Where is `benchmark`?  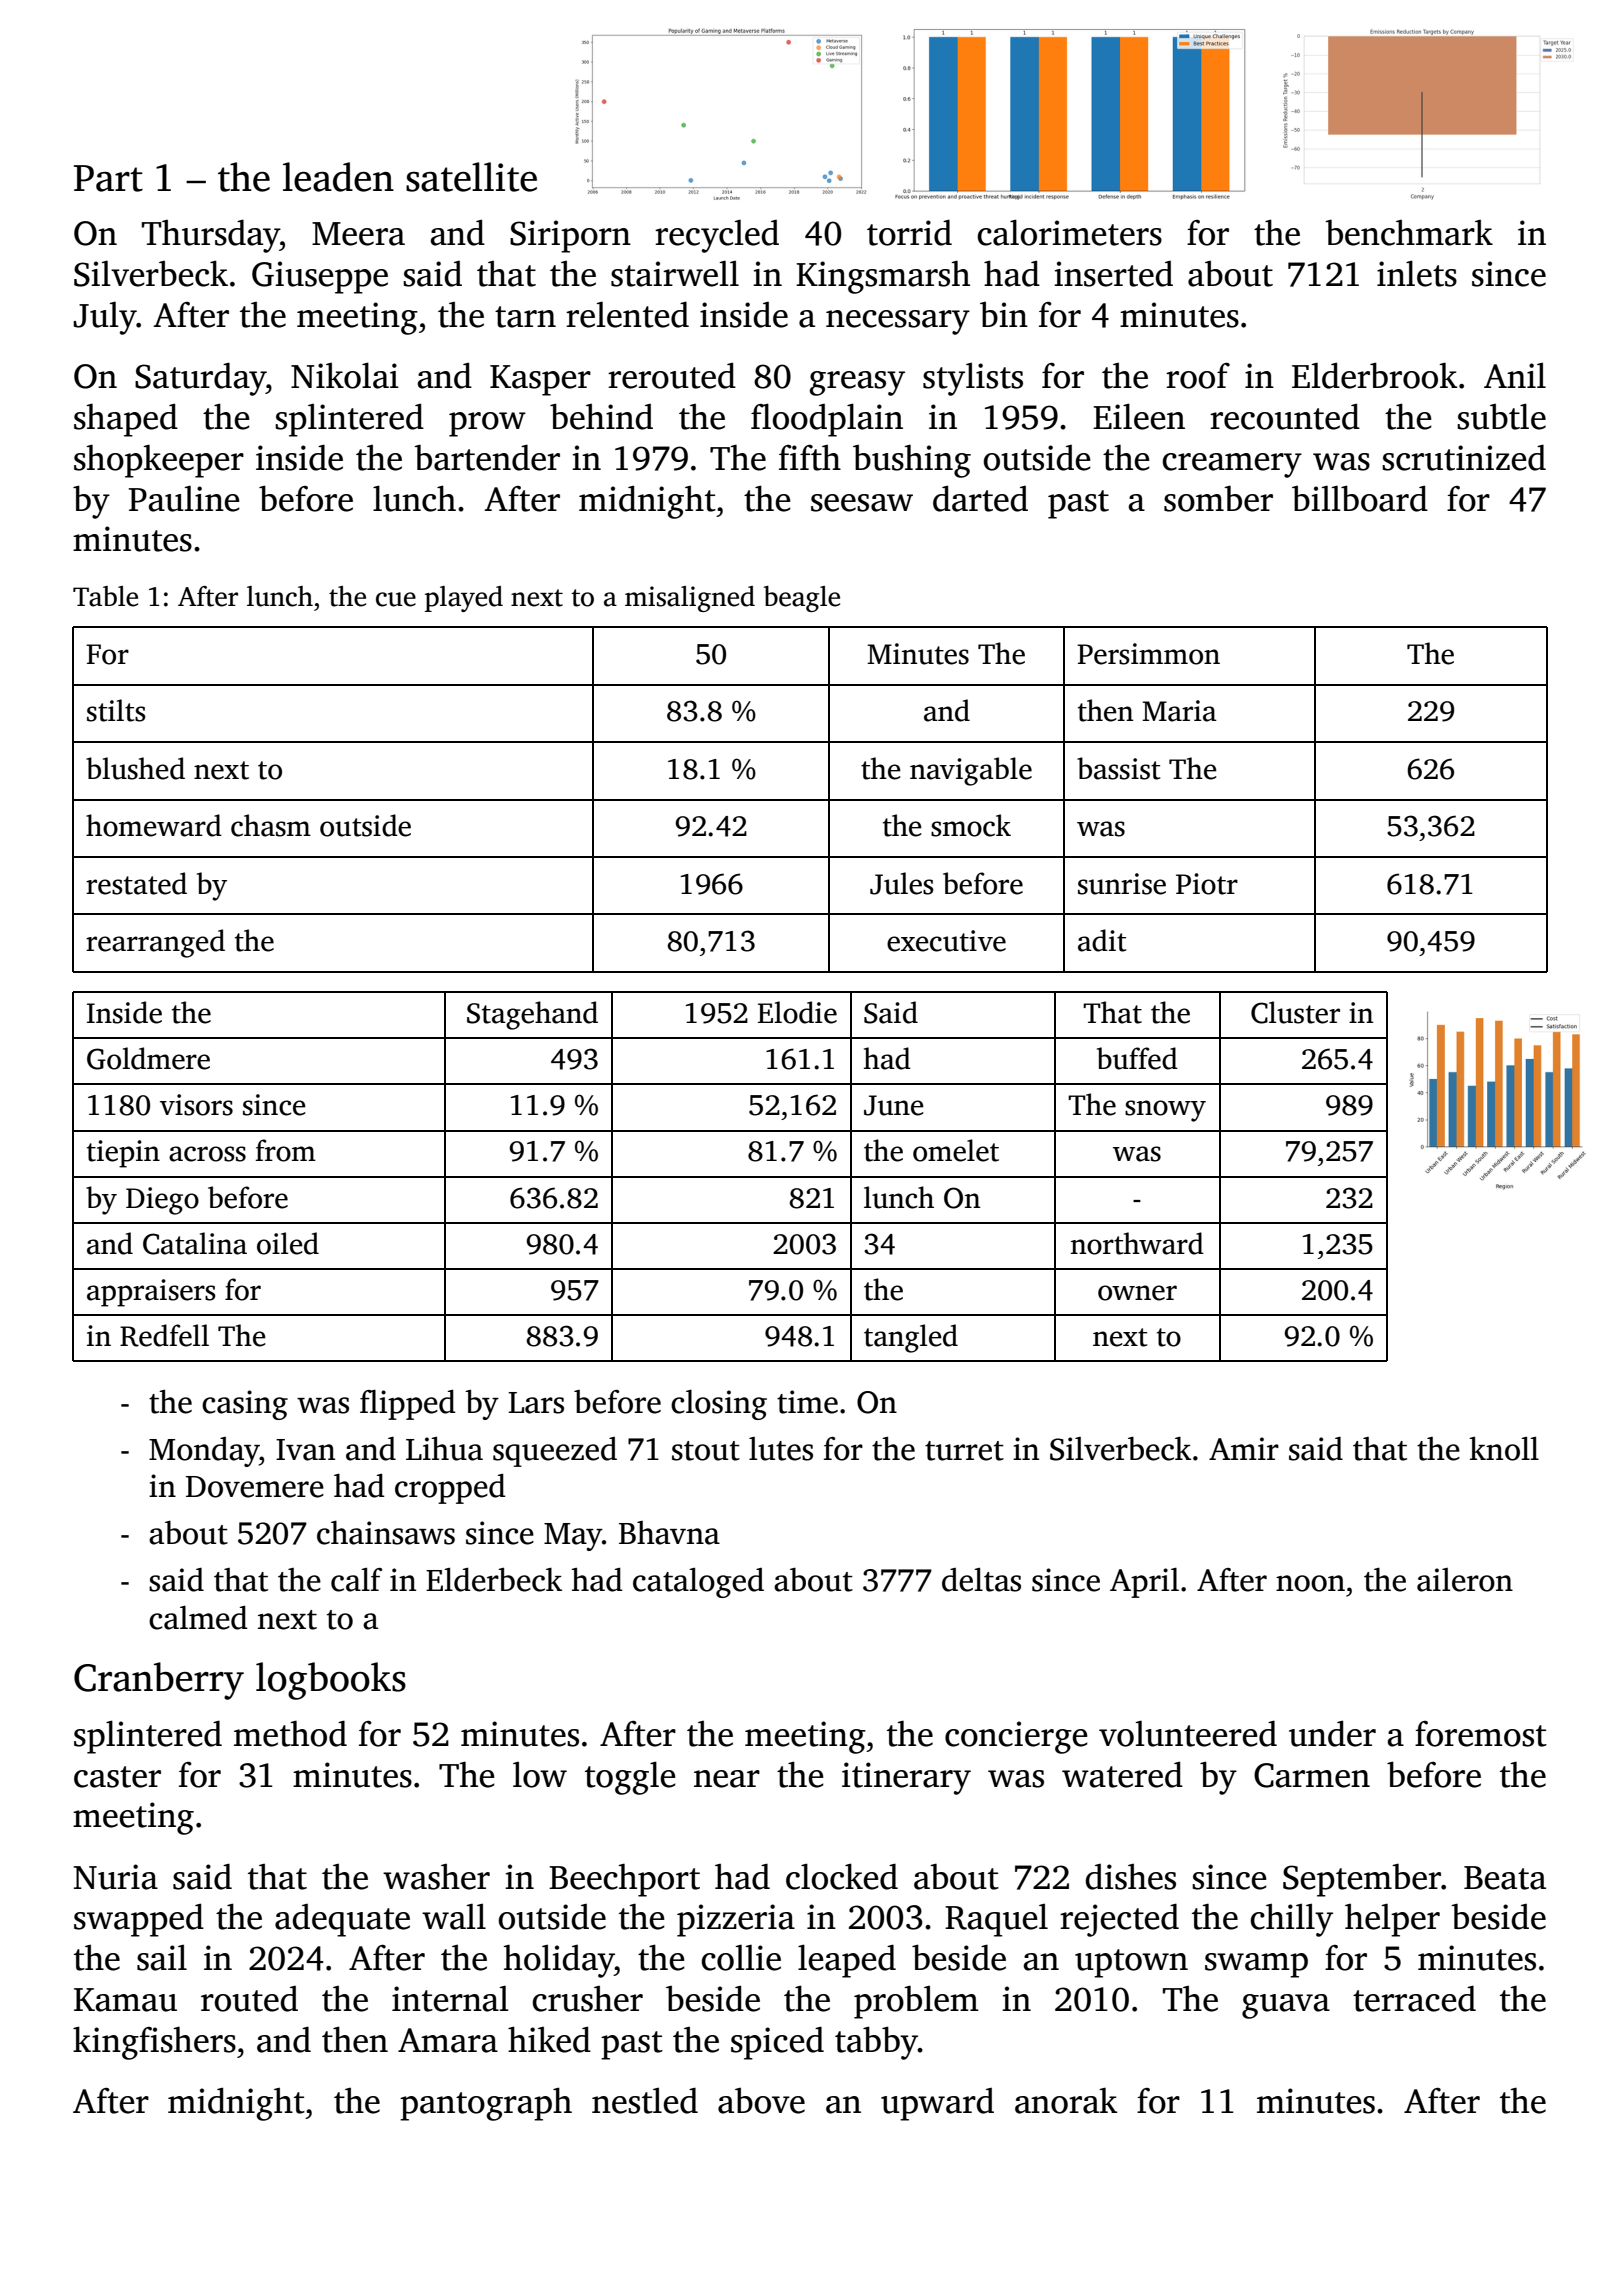 benchmark is located at coordinates (1409, 232).
